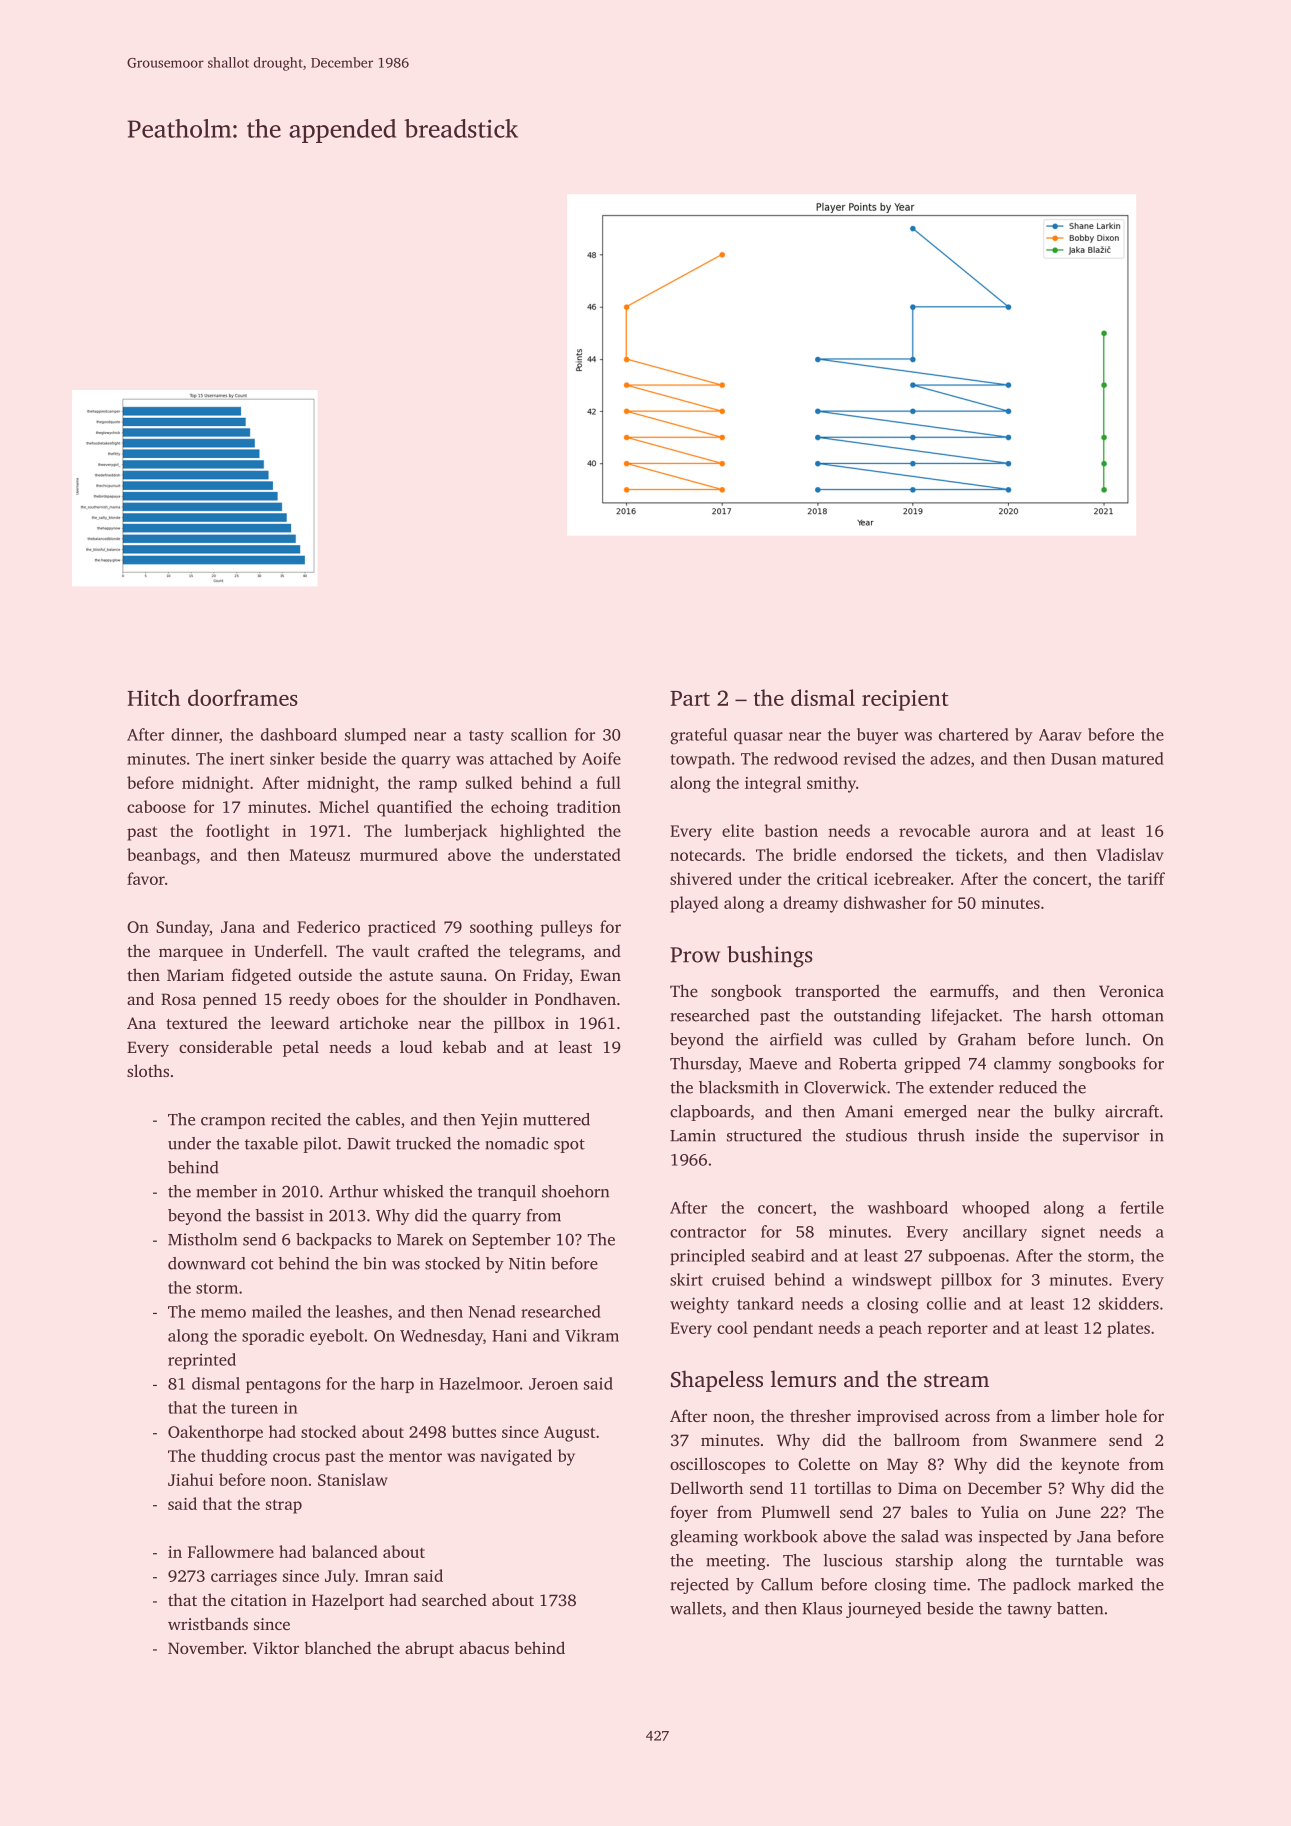  I want to click on Part, so click(690, 698).
